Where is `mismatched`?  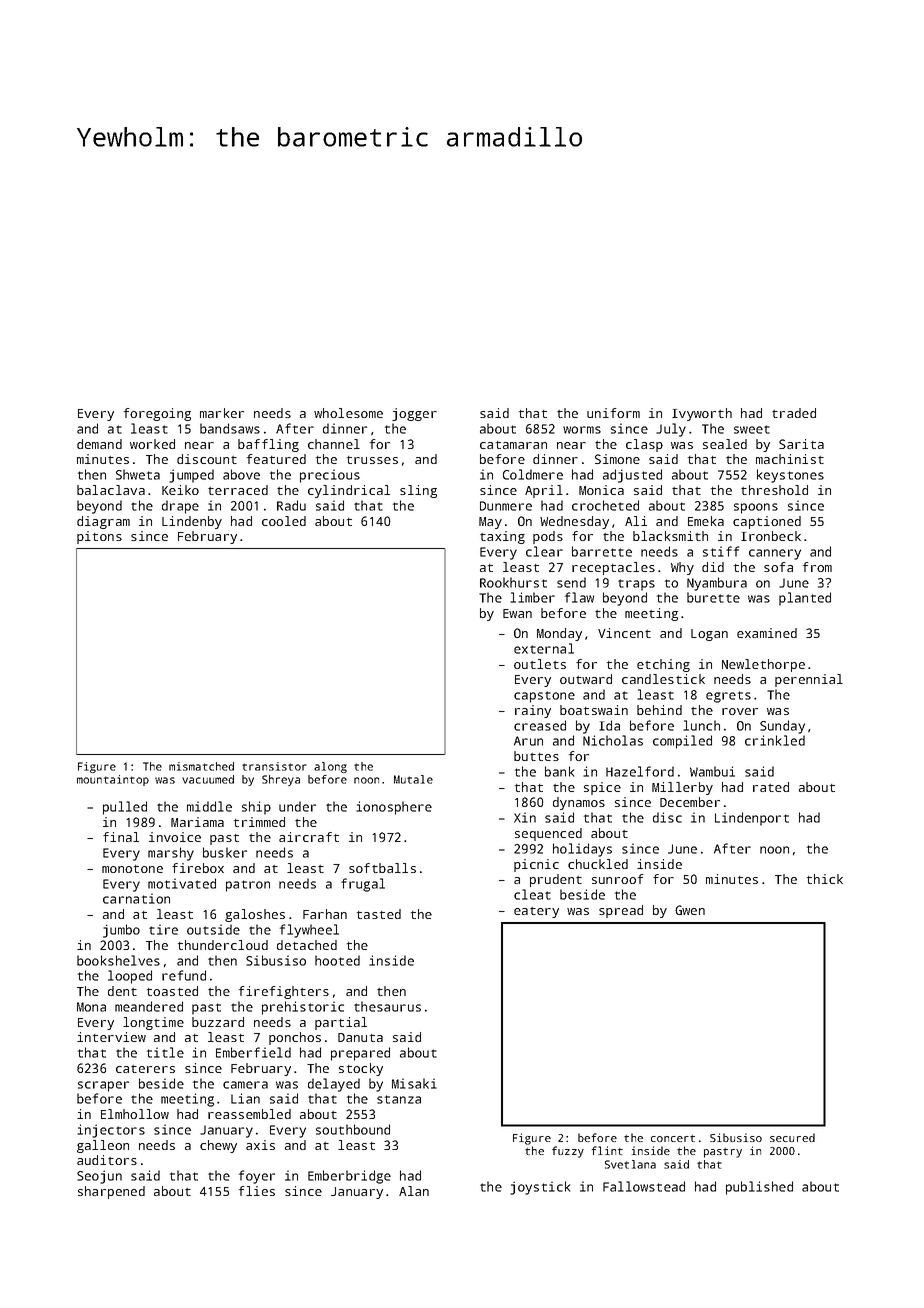 mismatched is located at coordinates (201, 766).
